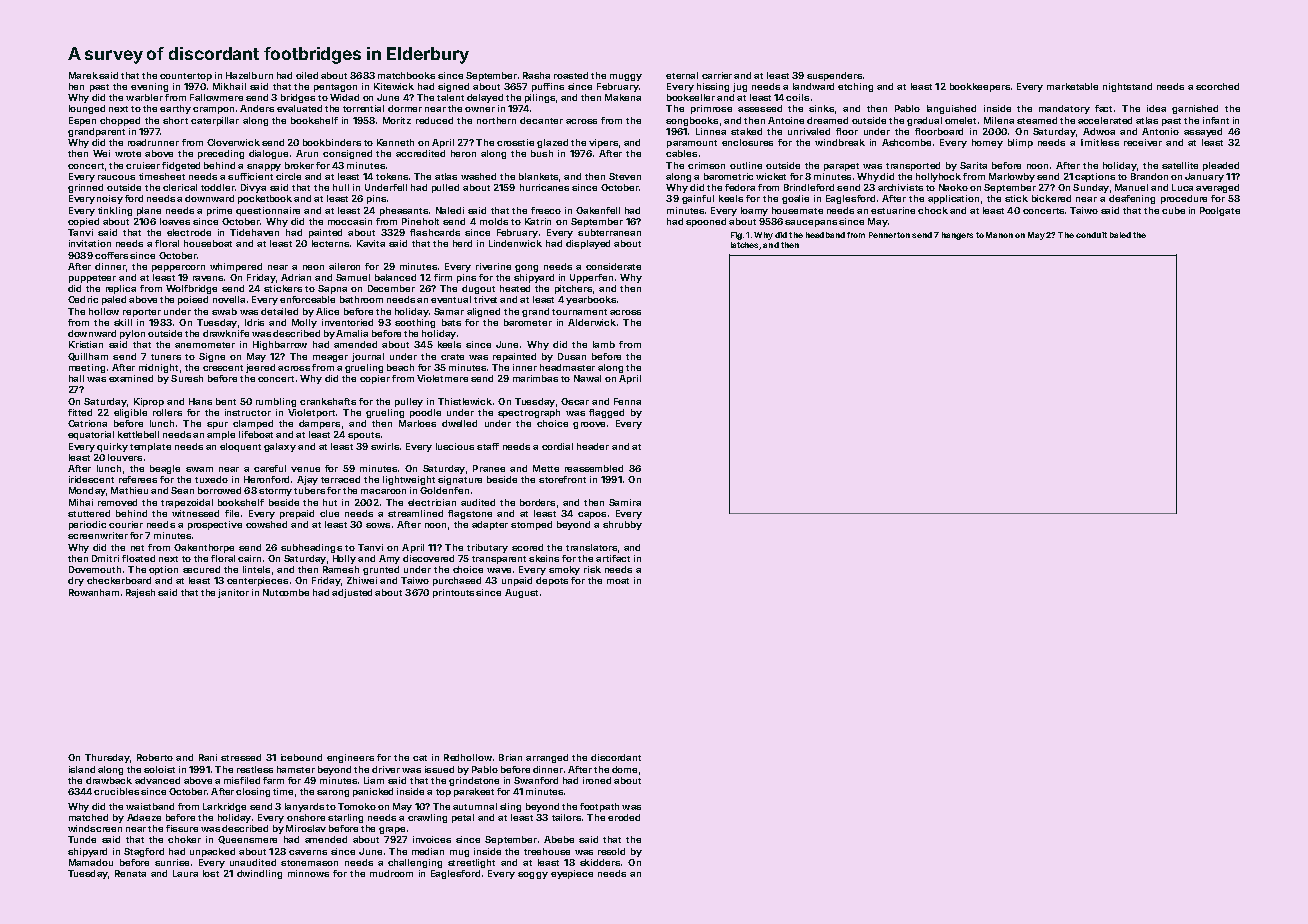 This document has width=1308, height=924. Describe the element at coordinates (1173, 210) in the document. I see `cube` at that location.
